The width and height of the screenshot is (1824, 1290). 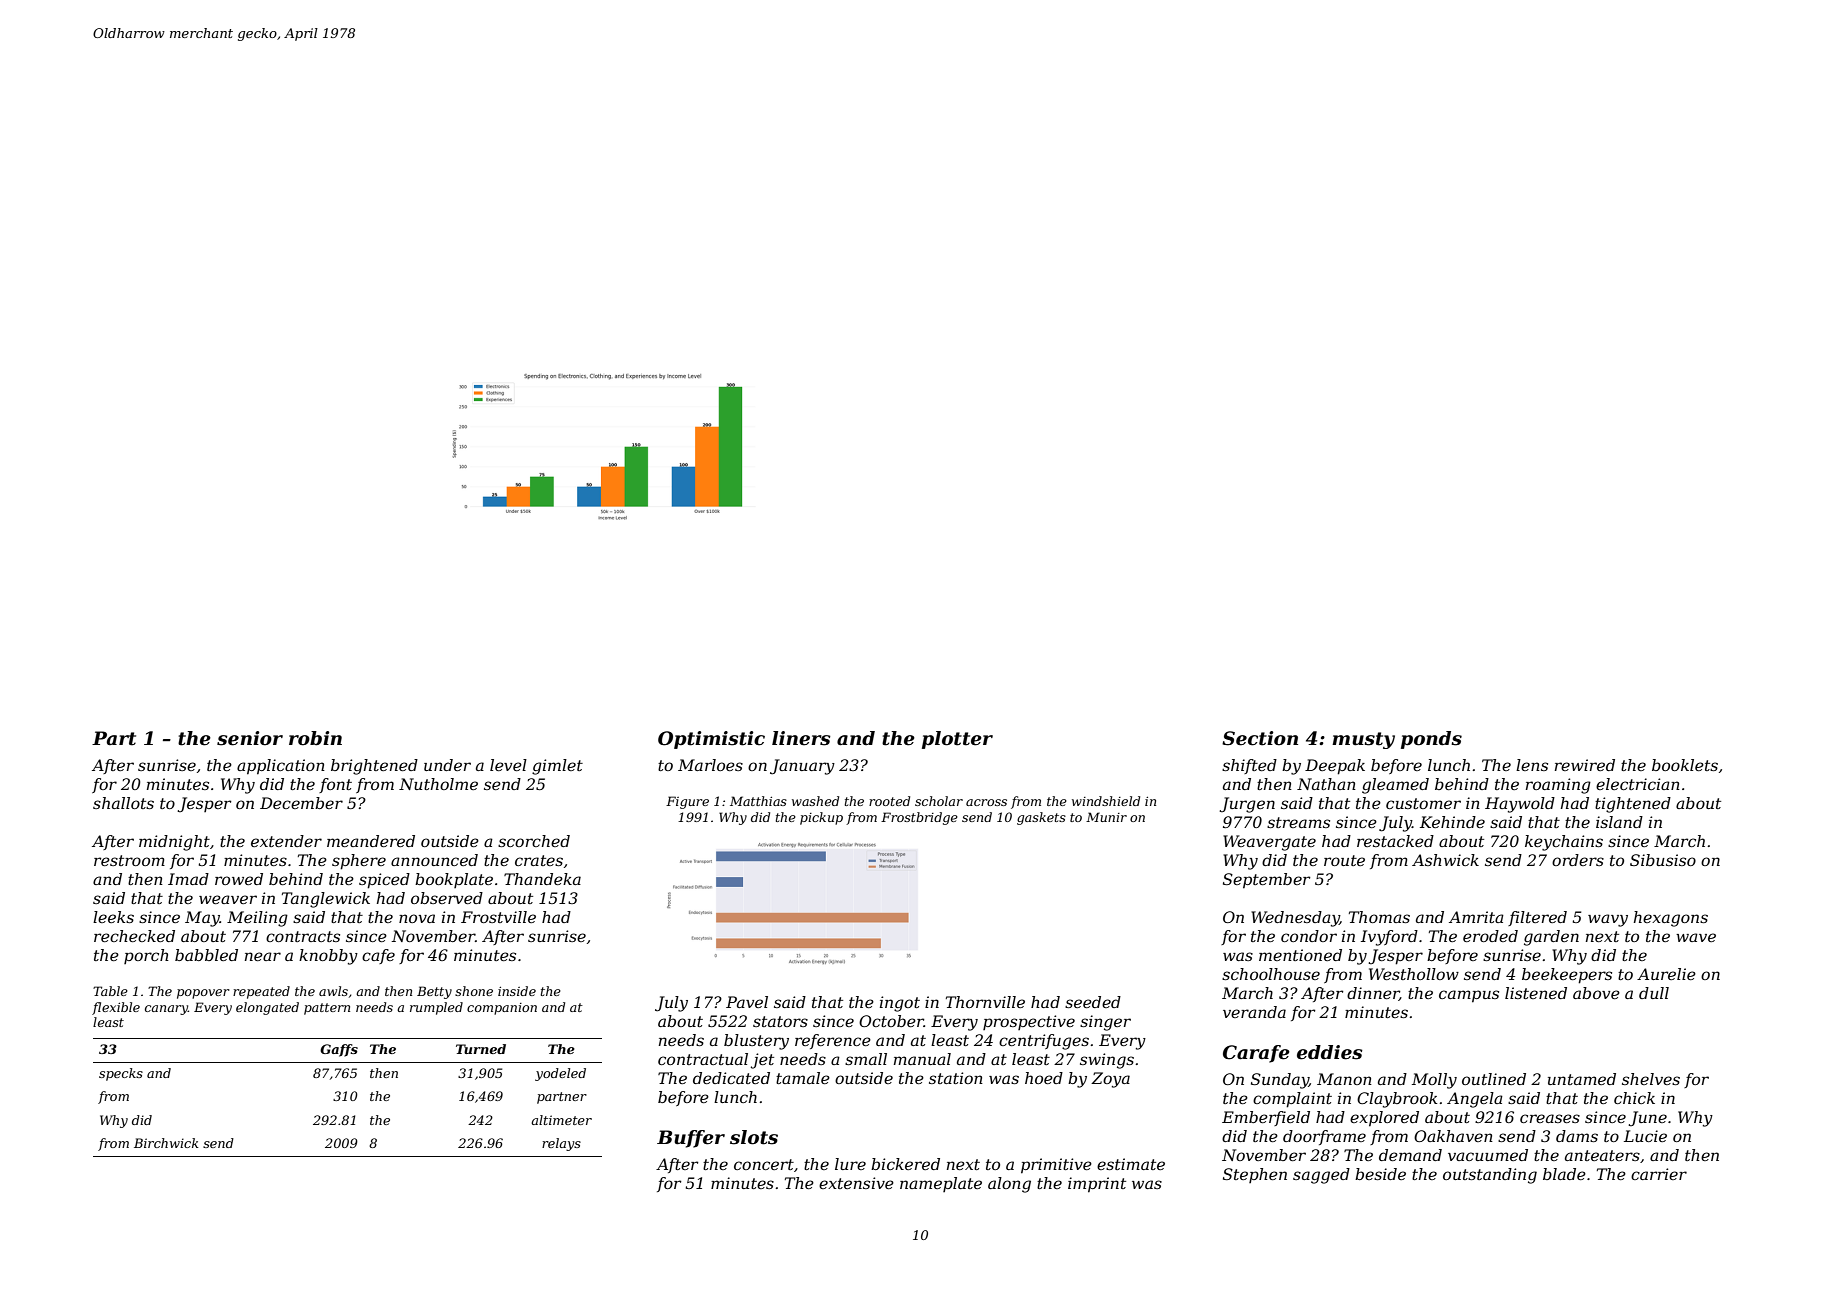 What do you see at coordinates (328, 957) in the screenshot?
I see `knobby` at bounding box center [328, 957].
